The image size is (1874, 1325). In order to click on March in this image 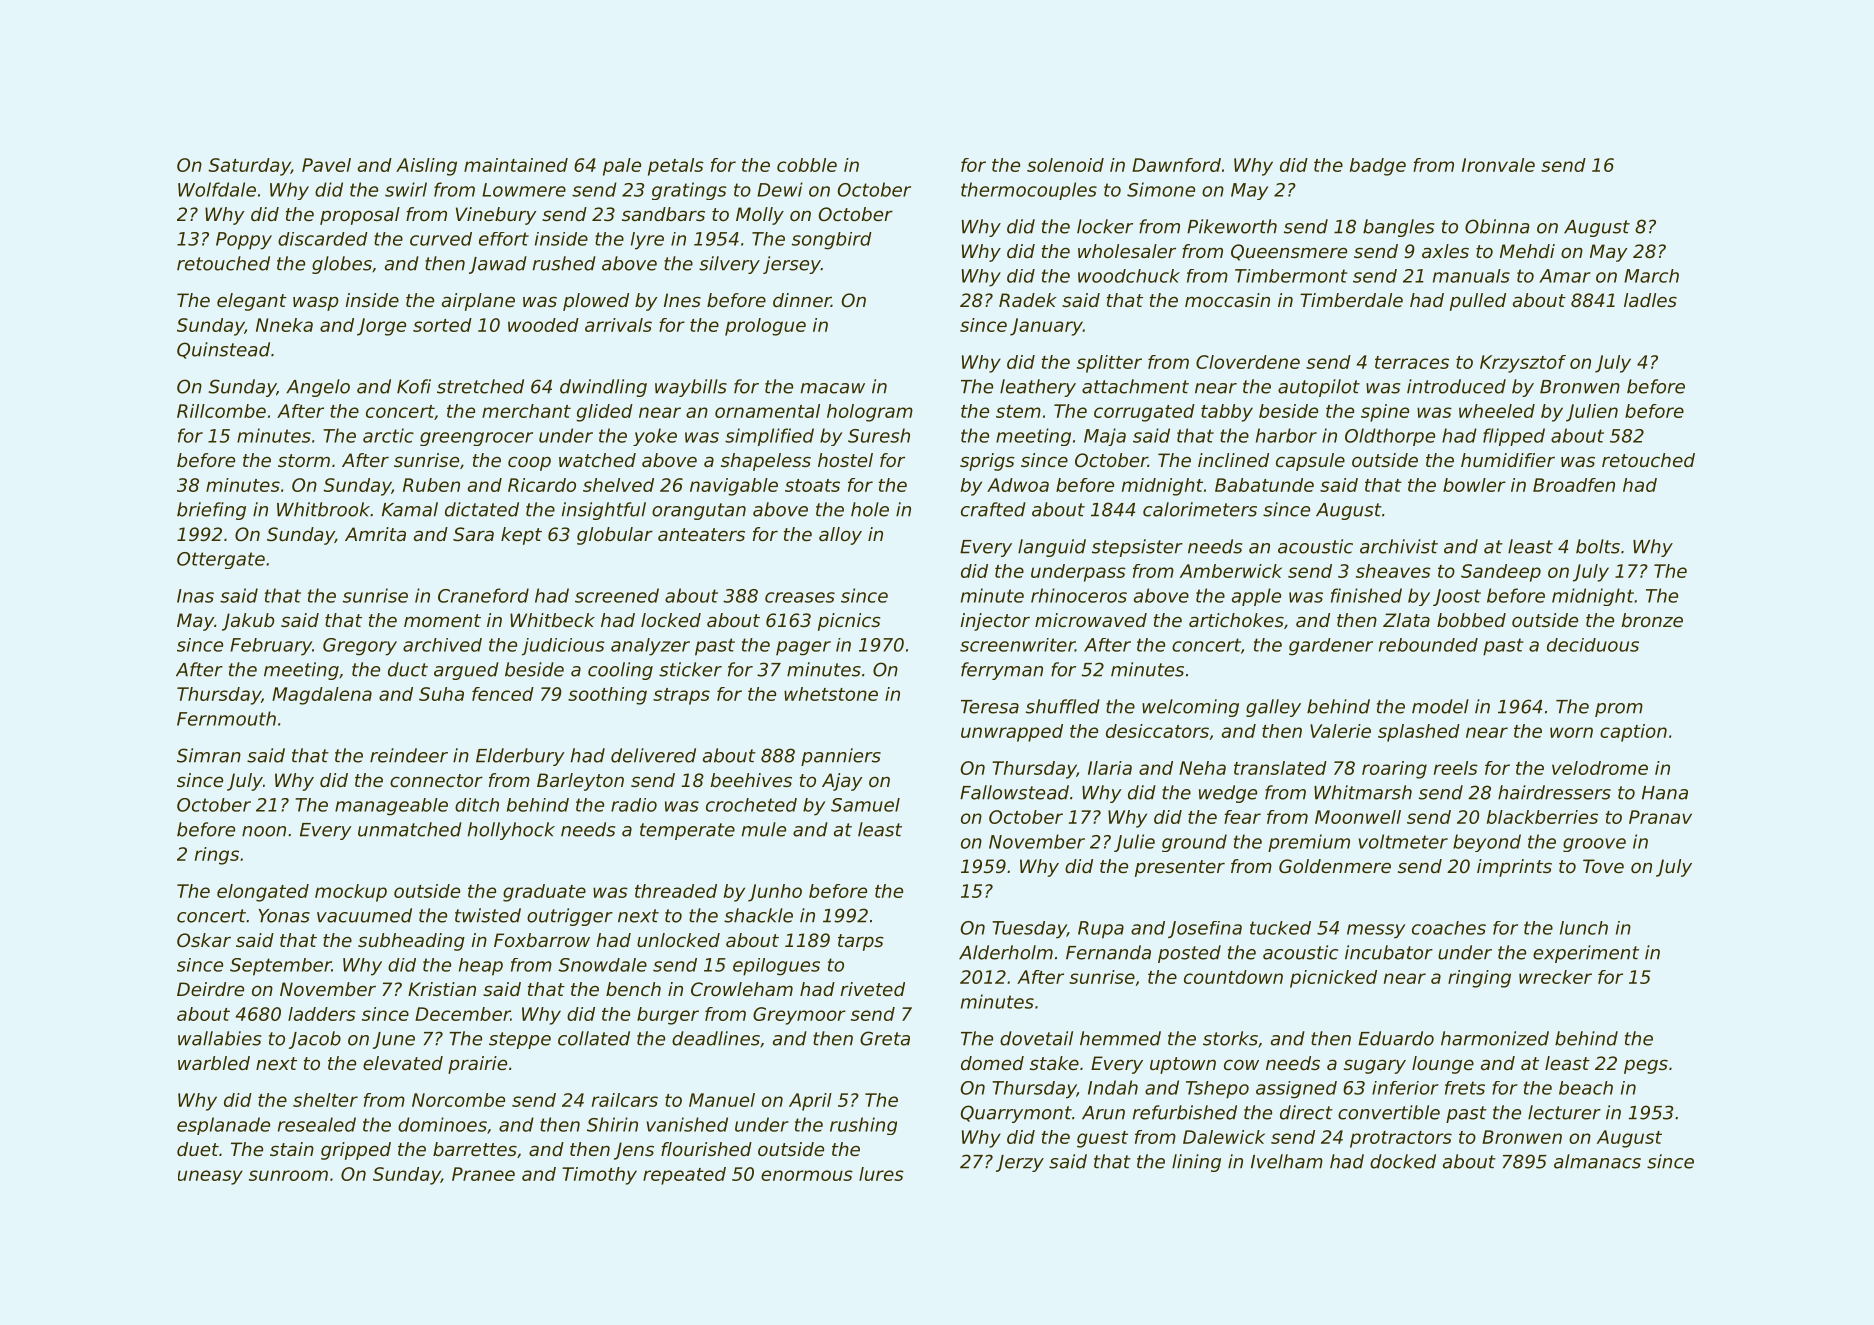, I will do `click(1651, 276)`.
